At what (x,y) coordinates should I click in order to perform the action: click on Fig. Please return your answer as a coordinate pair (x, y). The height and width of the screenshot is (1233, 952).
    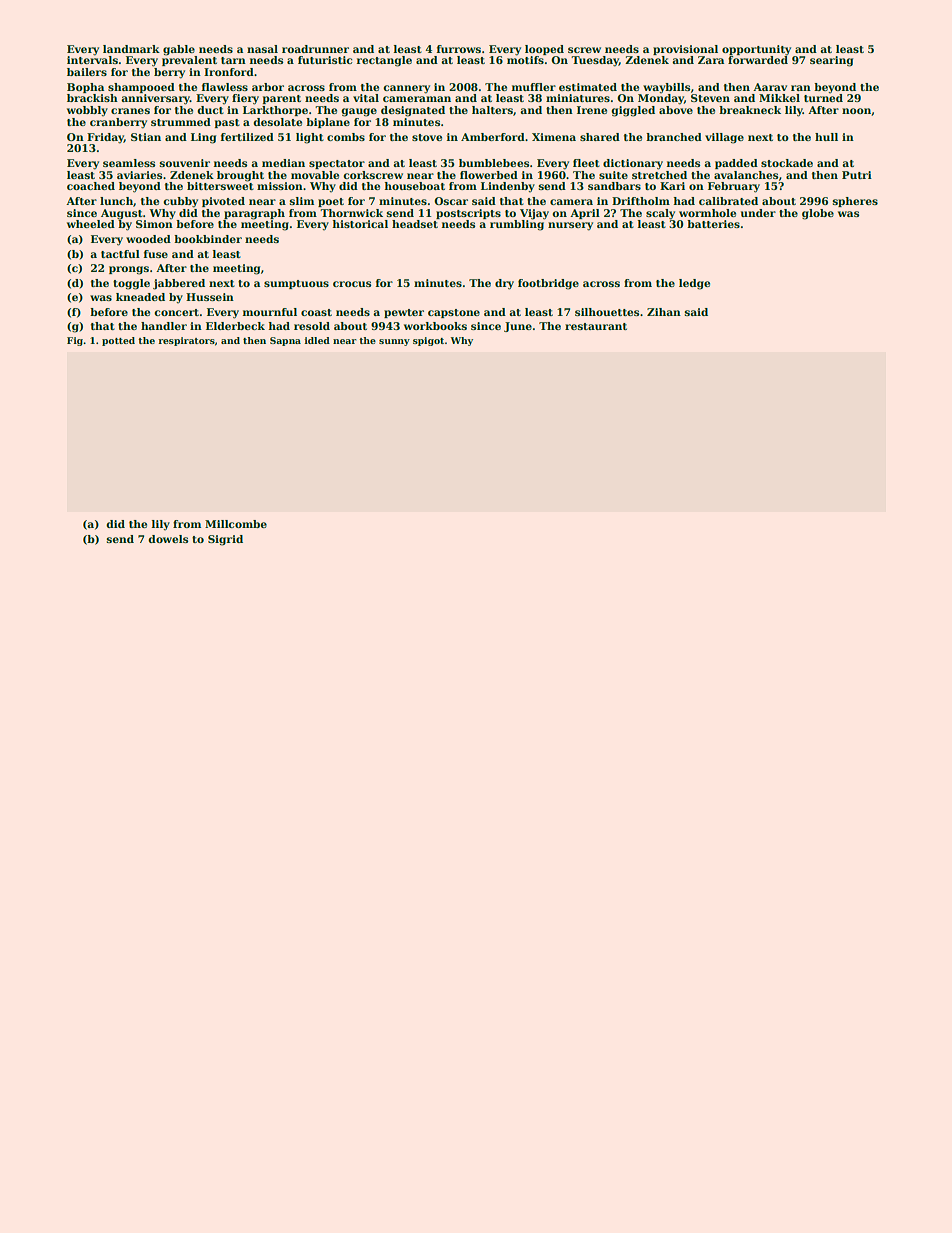
    Looking at the image, I should click on (75, 341).
